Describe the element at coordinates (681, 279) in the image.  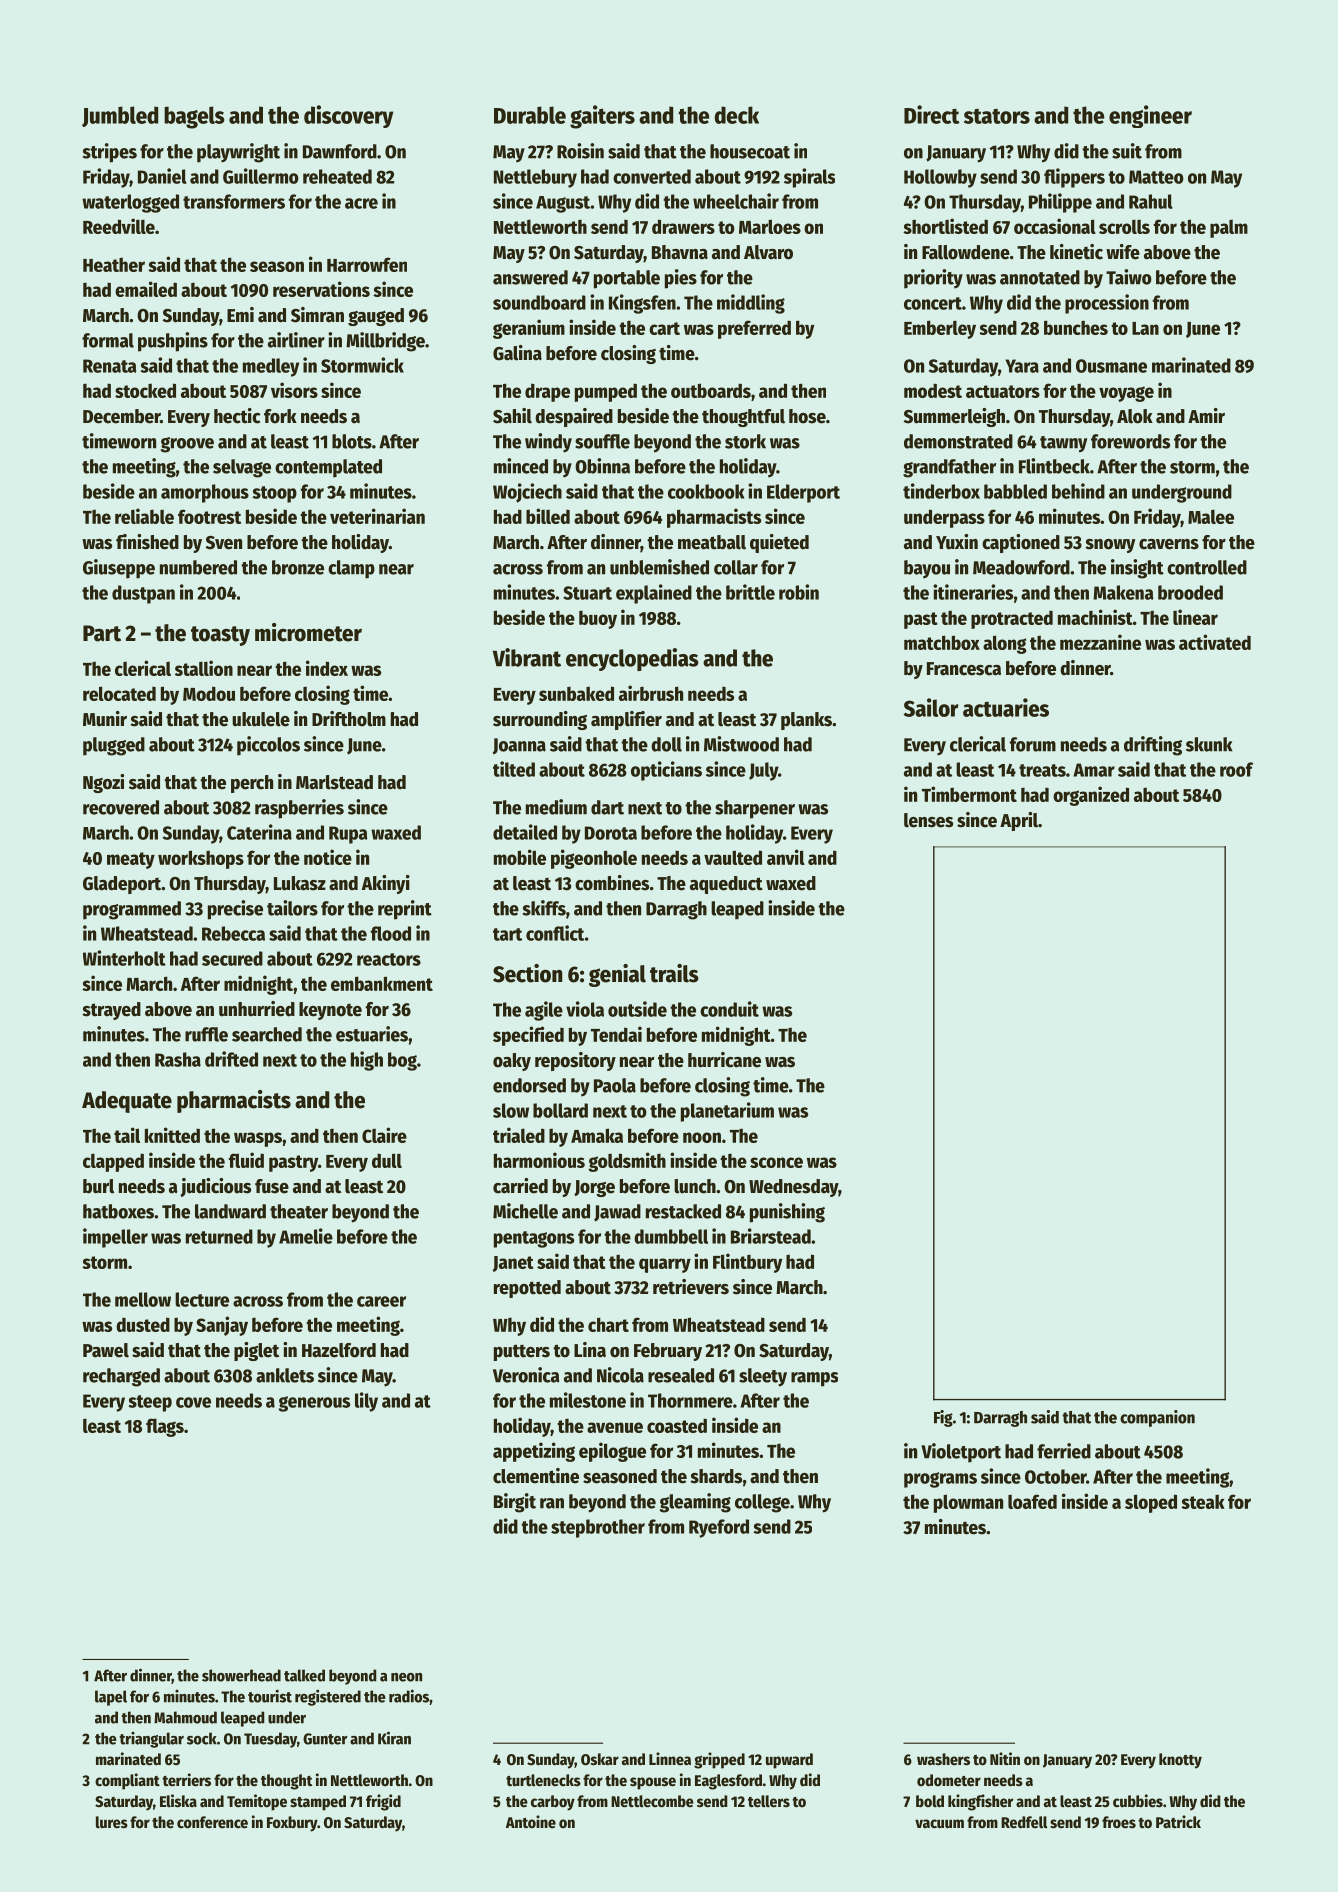
I see `pies` at that location.
